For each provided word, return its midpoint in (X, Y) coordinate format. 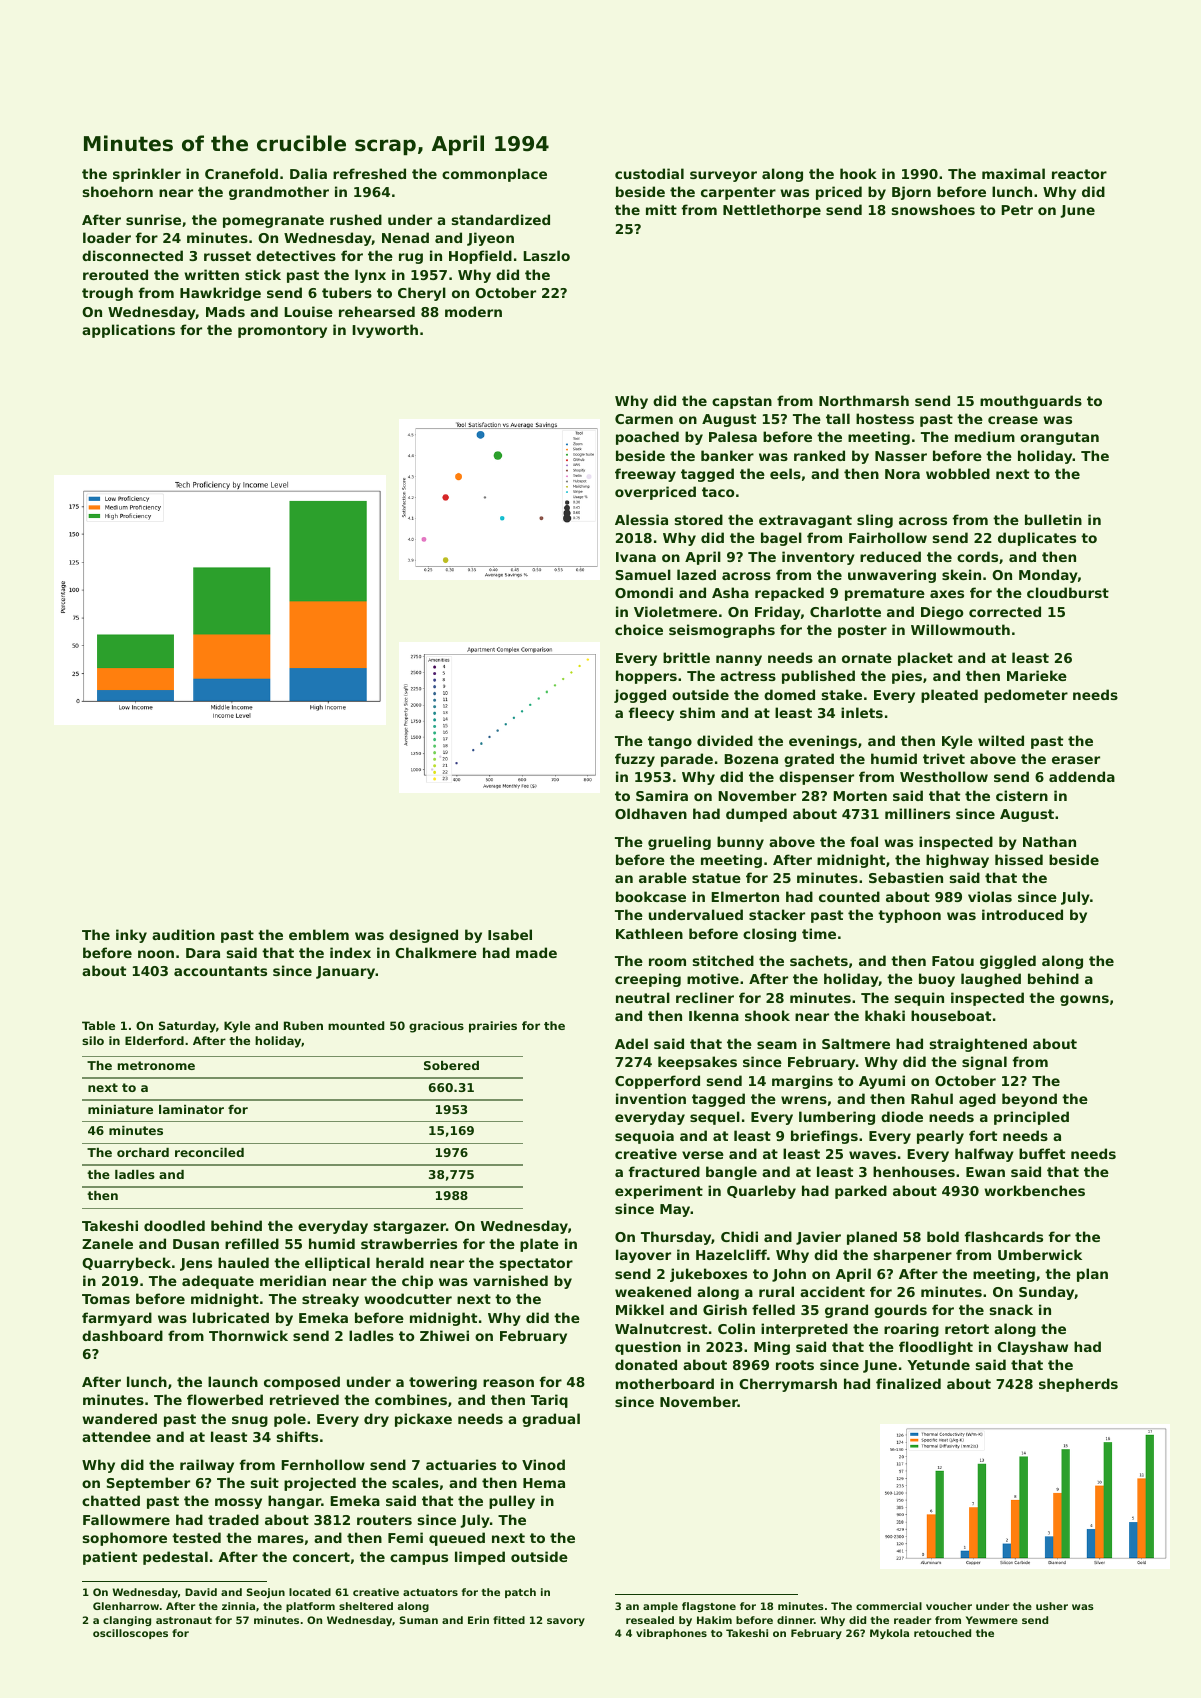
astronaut (184, 1620)
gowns (1084, 1000)
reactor (1079, 174)
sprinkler (147, 175)
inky (131, 936)
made (536, 952)
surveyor (723, 176)
